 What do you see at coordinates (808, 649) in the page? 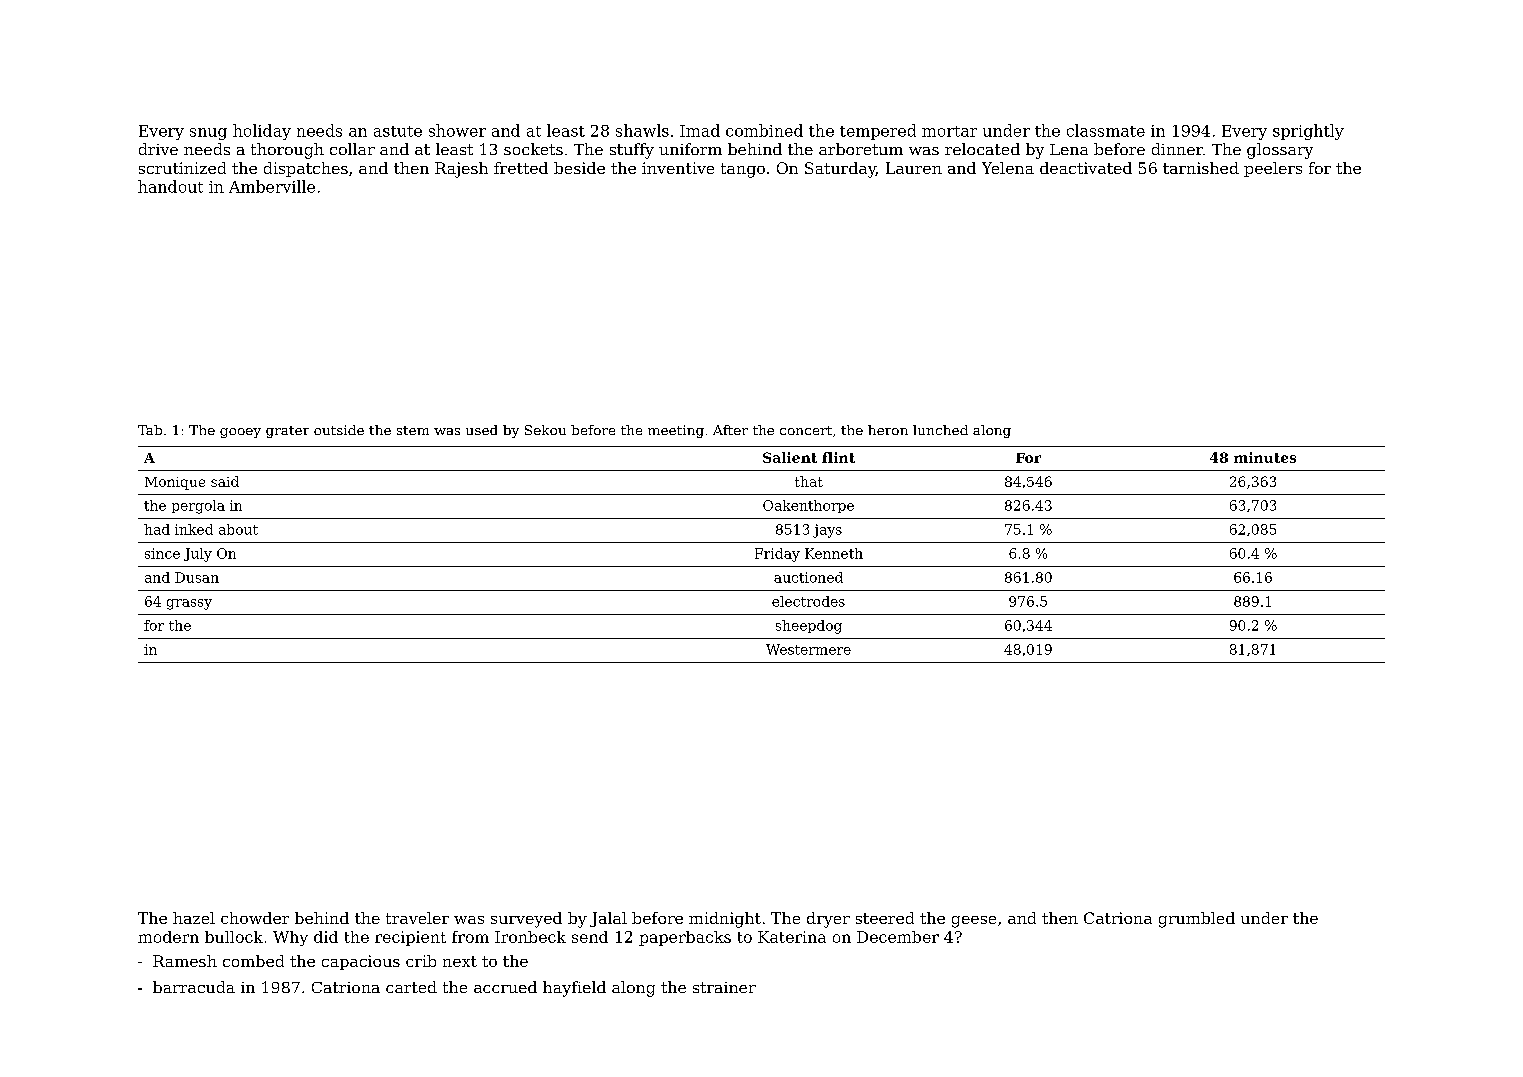
I see `Westermere` at bounding box center [808, 649].
